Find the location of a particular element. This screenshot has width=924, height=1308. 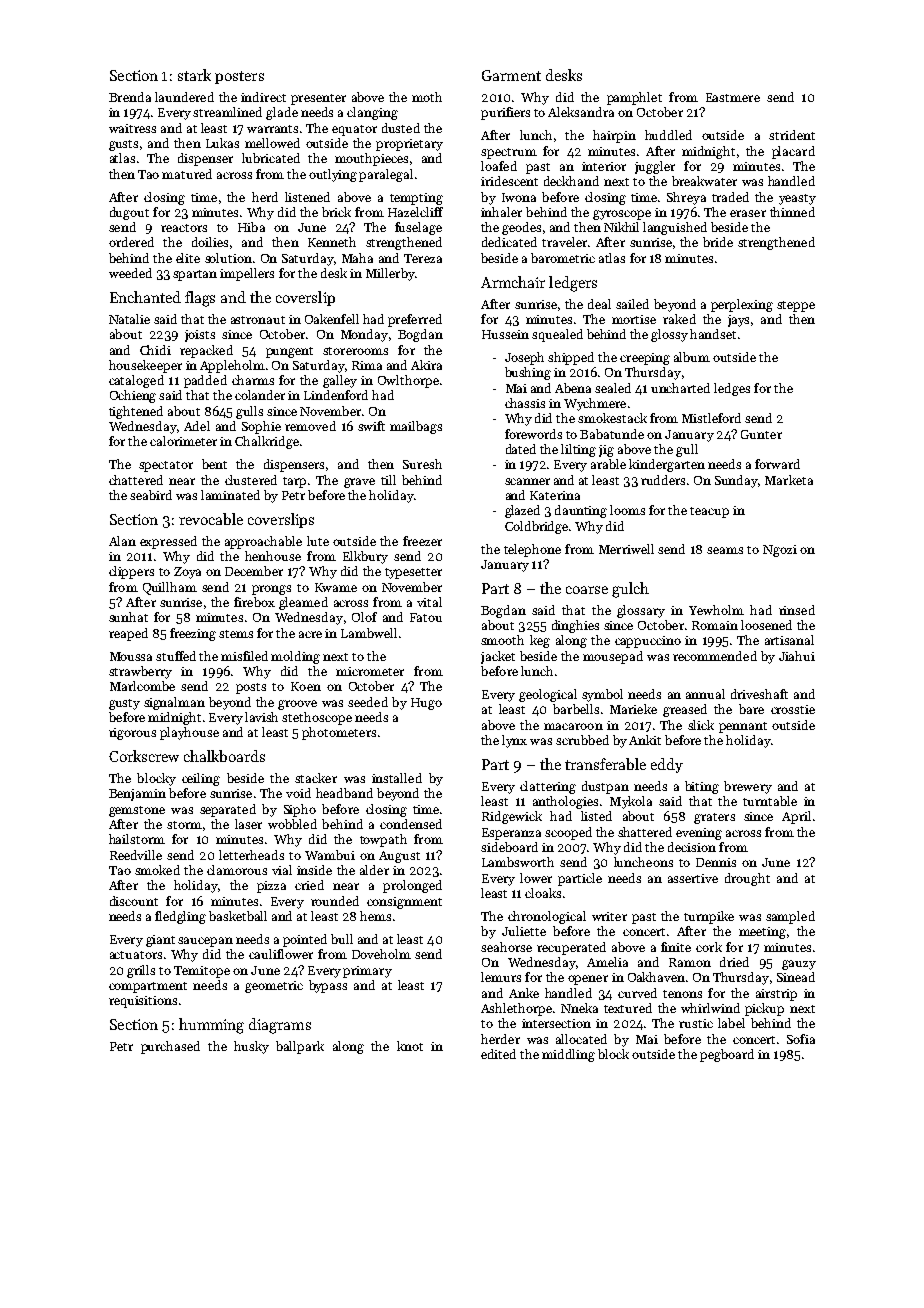

laundered is located at coordinates (184, 97).
